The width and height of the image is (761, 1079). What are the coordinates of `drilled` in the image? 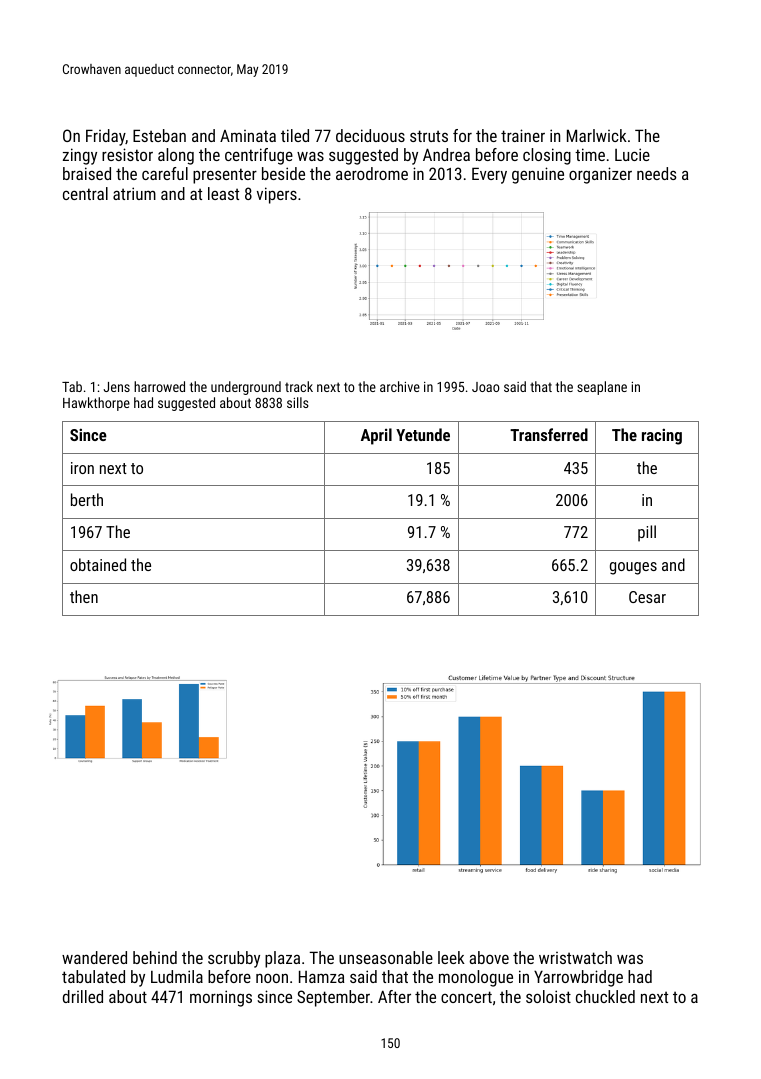 It's located at (83, 996).
